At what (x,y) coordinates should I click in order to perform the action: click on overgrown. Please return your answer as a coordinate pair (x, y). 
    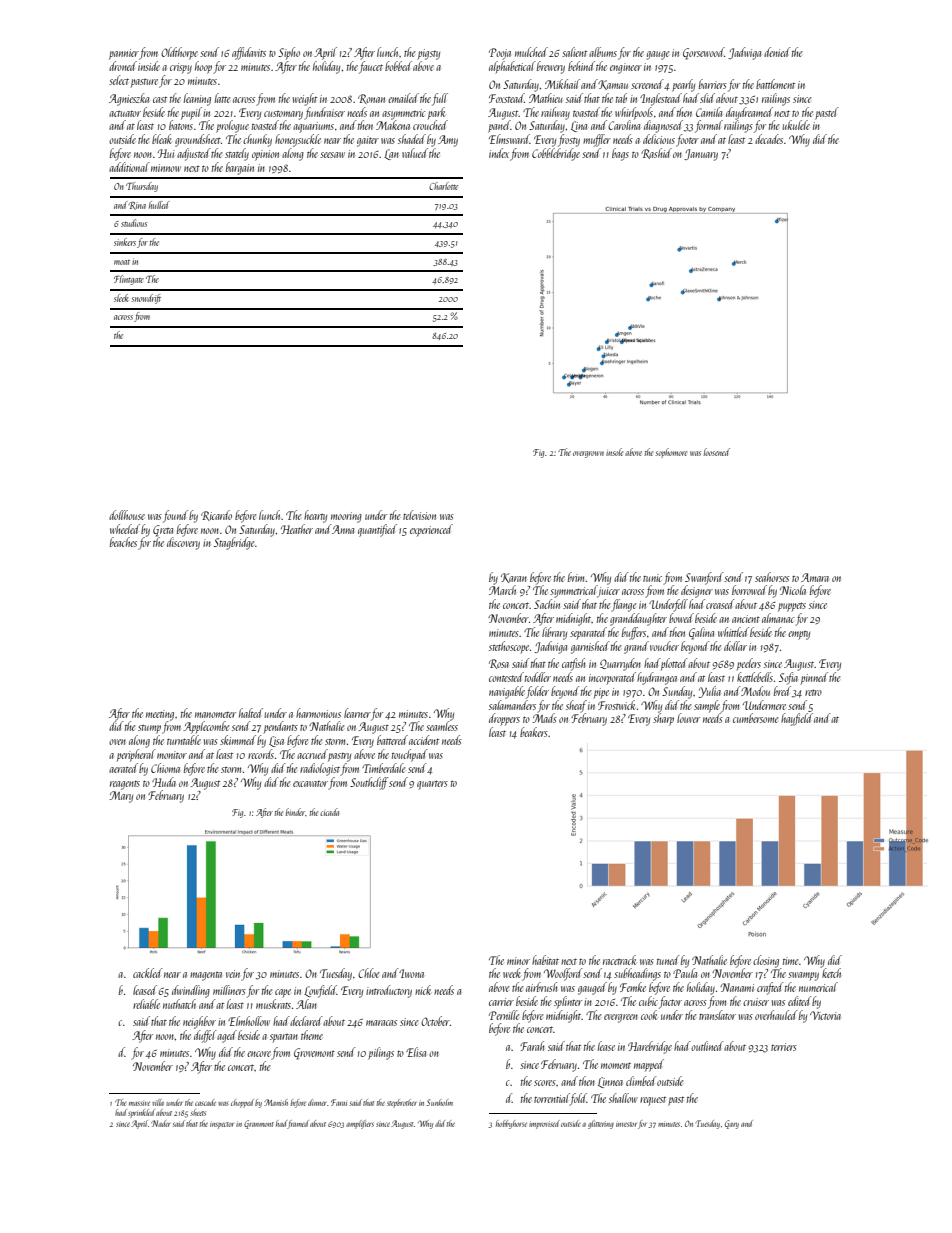
    Looking at the image, I should click on (588, 454).
